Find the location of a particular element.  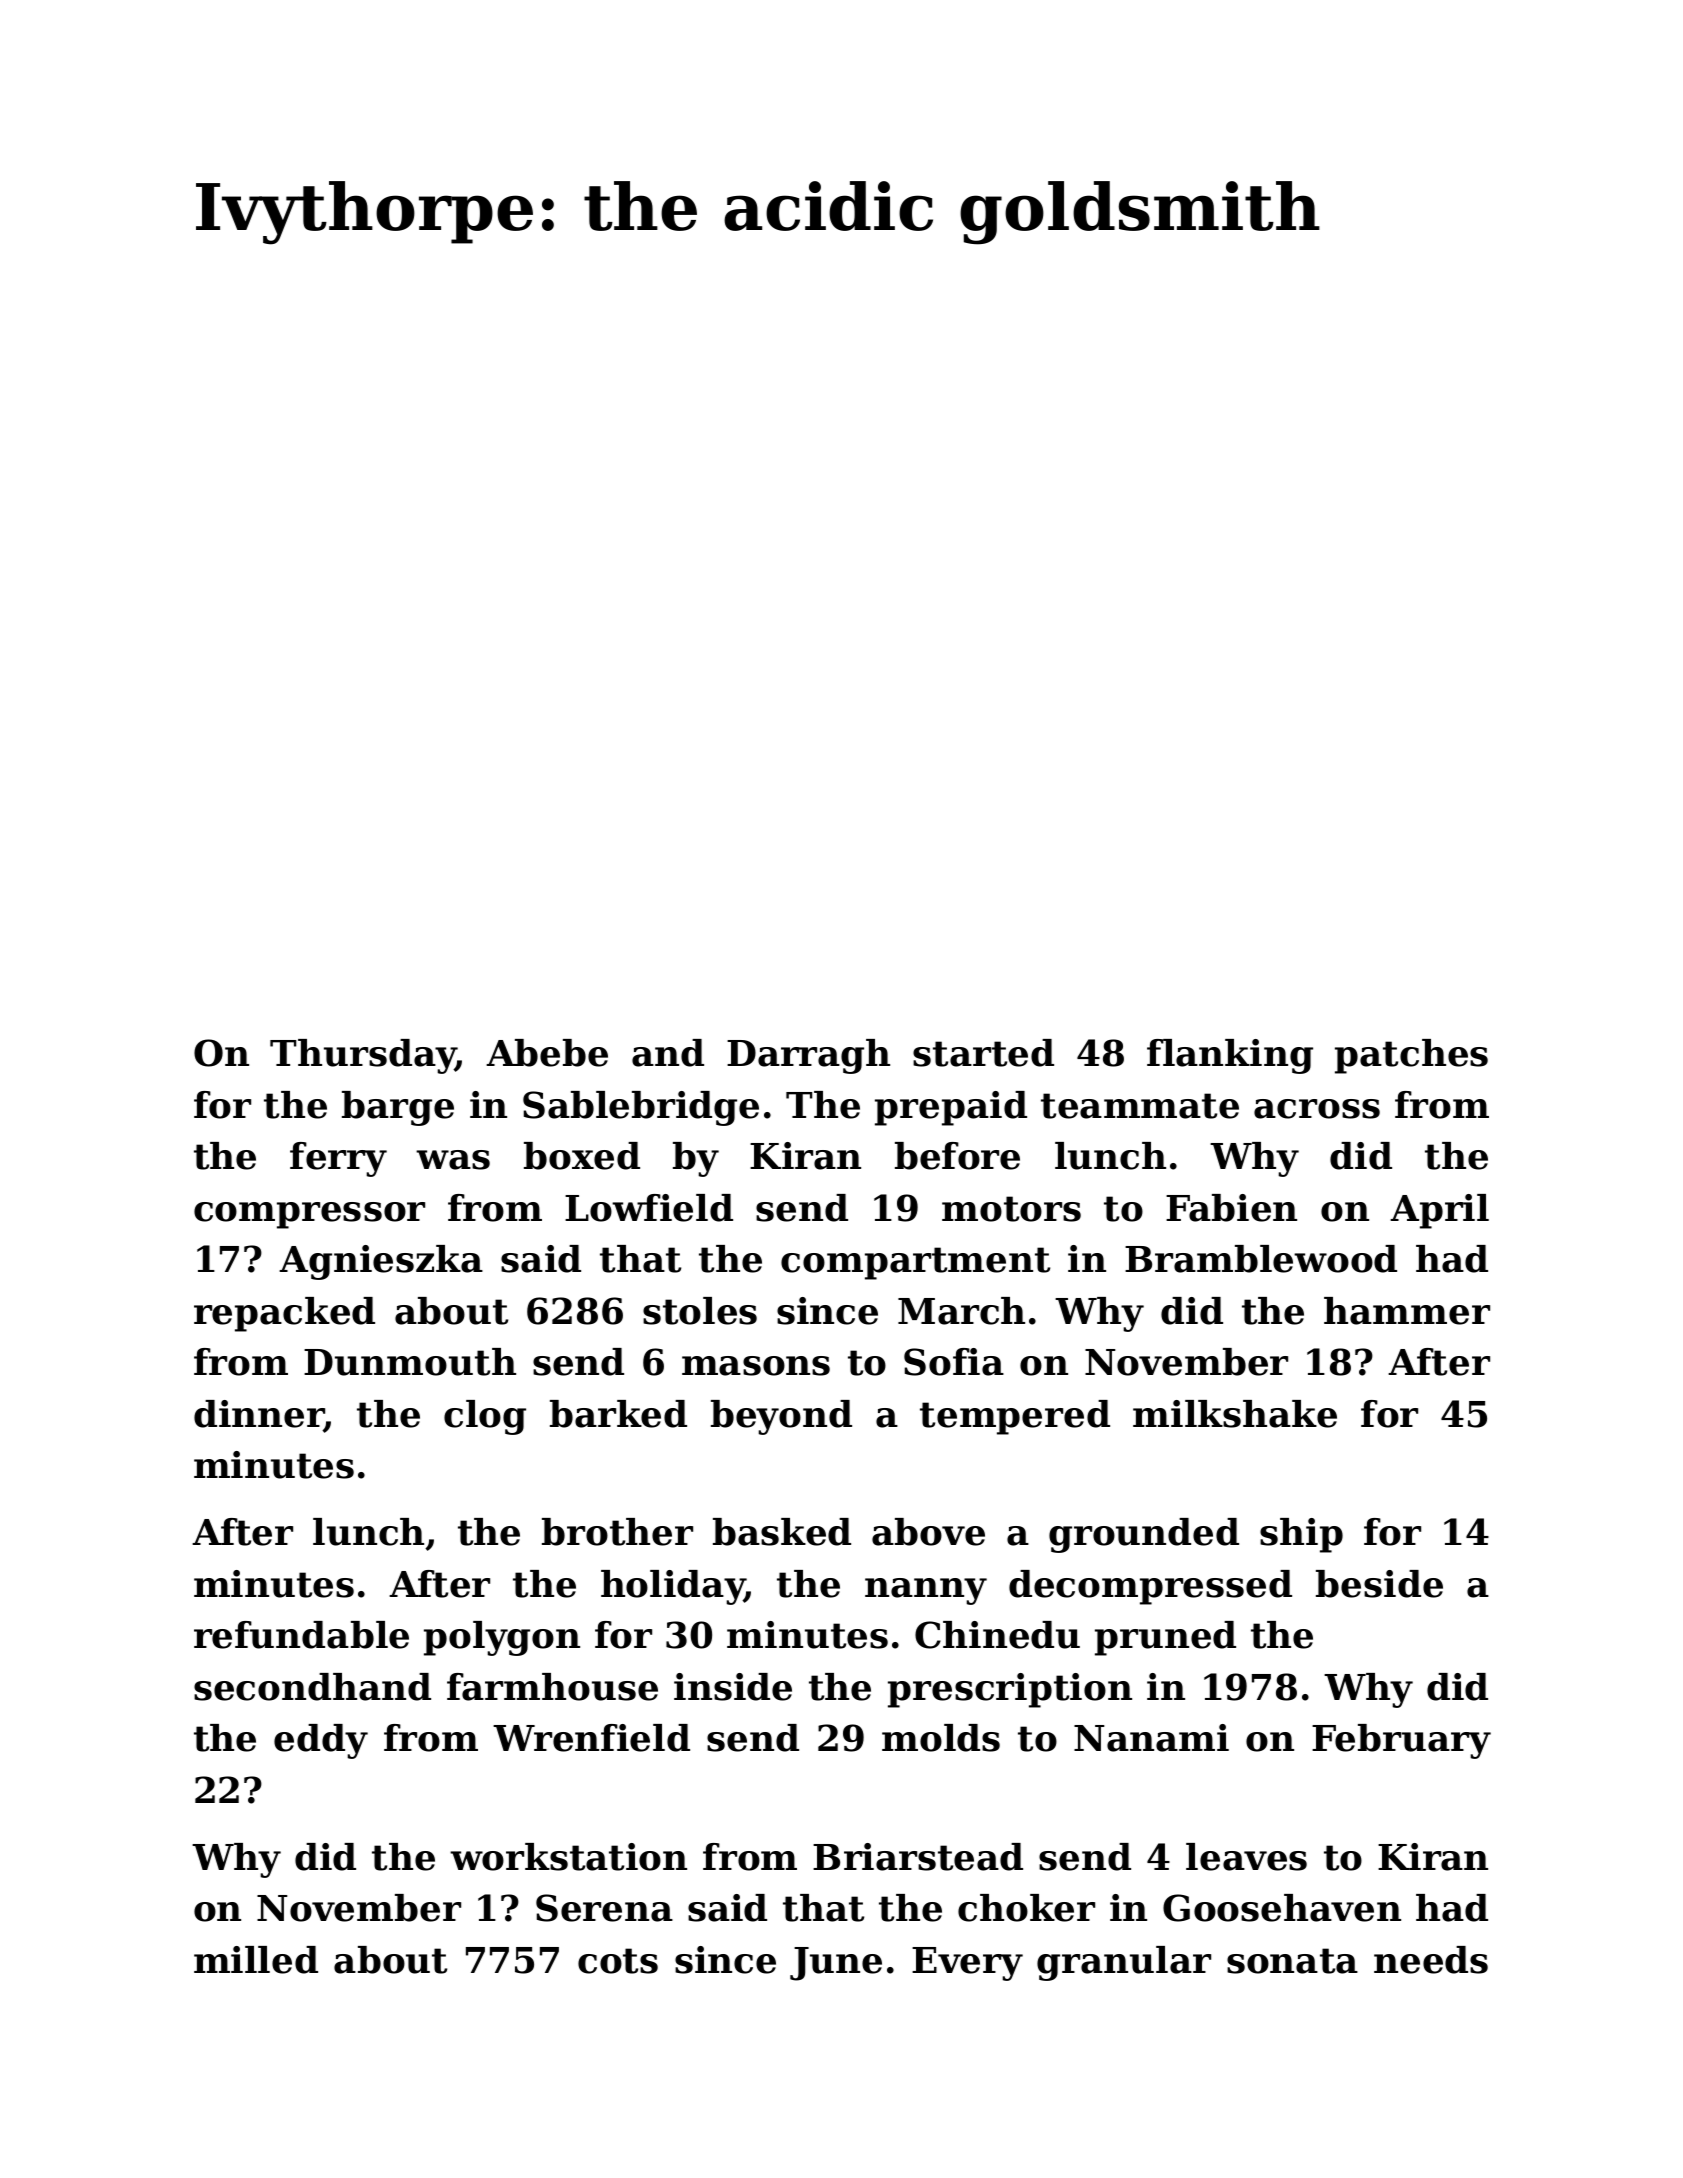

Thursday is located at coordinates (363, 1056).
